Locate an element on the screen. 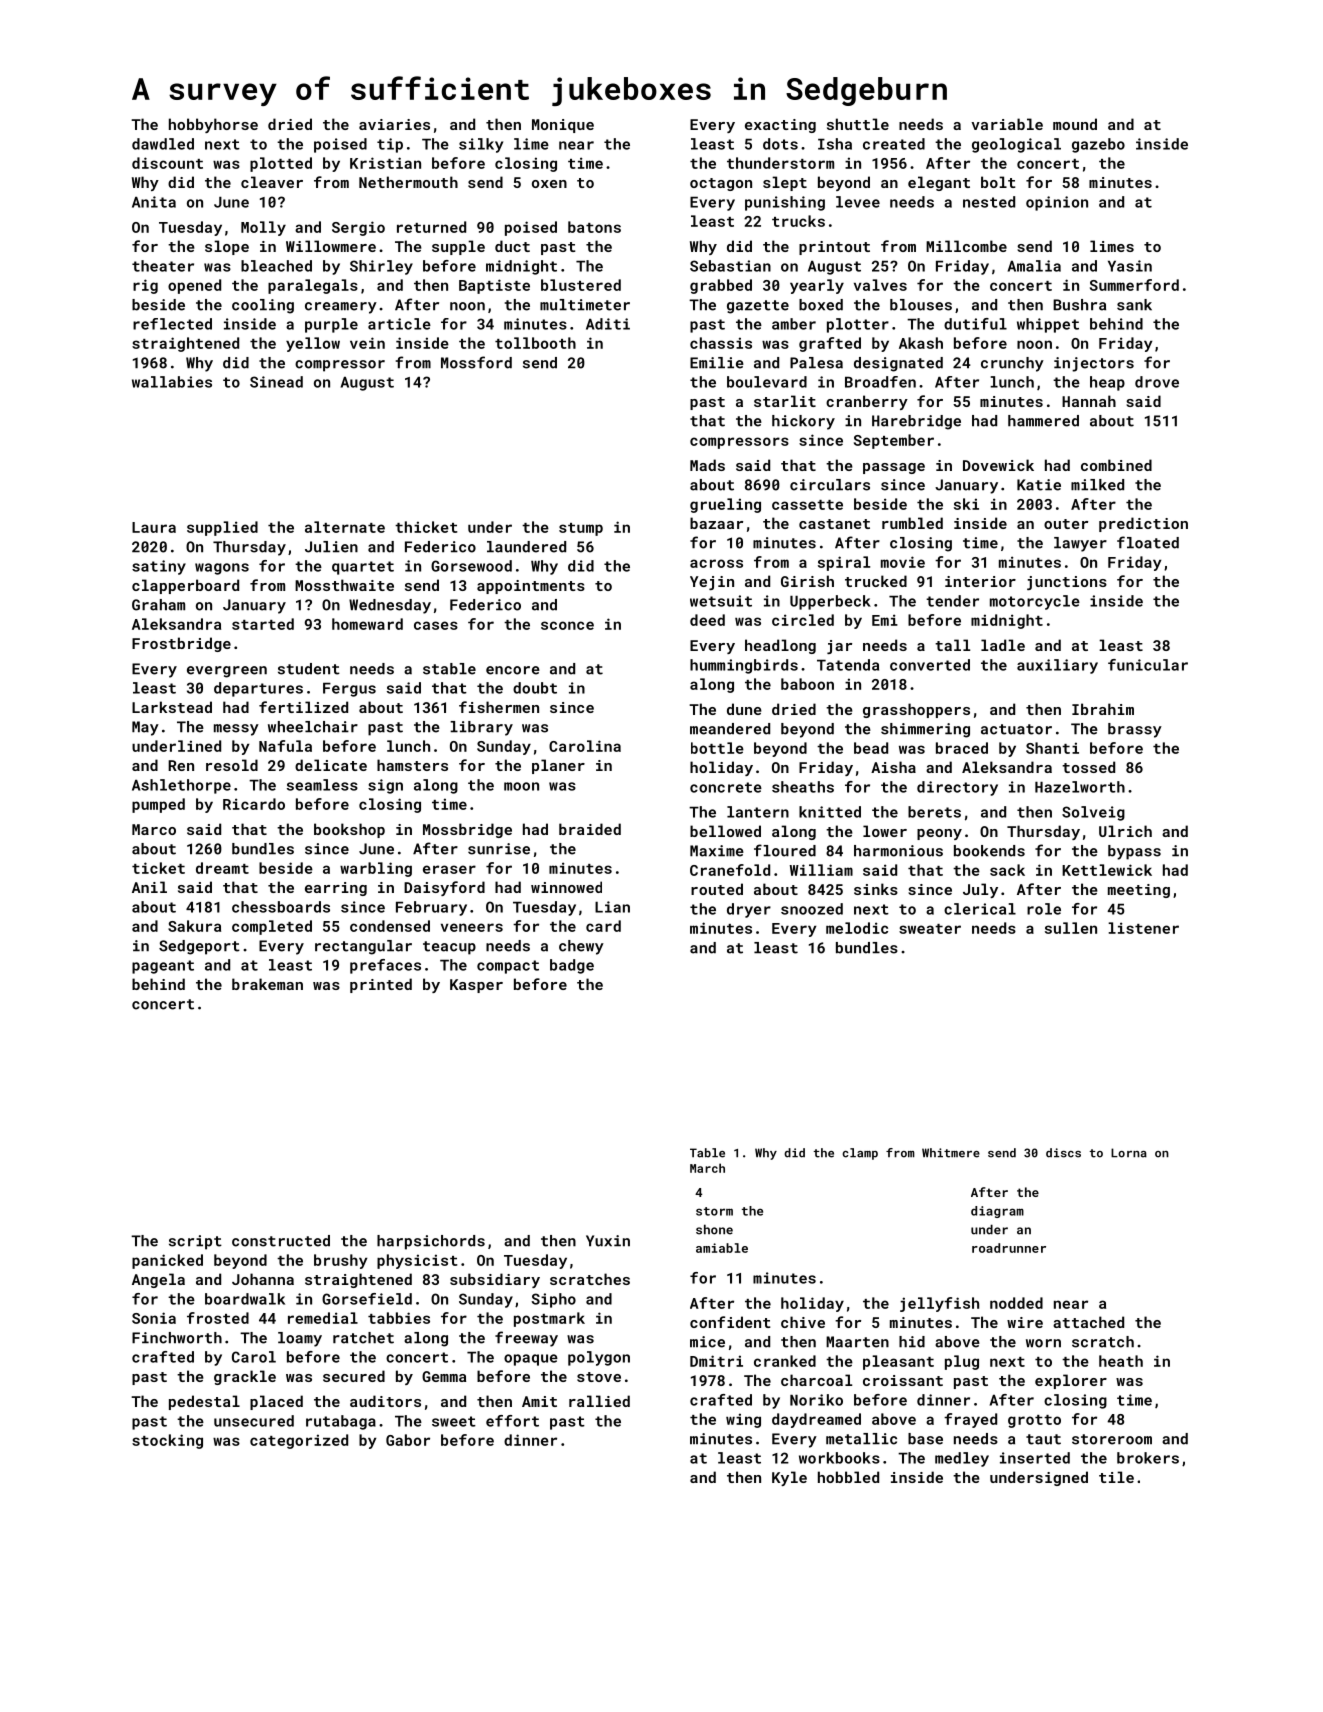  mound is located at coordinates (1075, 124).
